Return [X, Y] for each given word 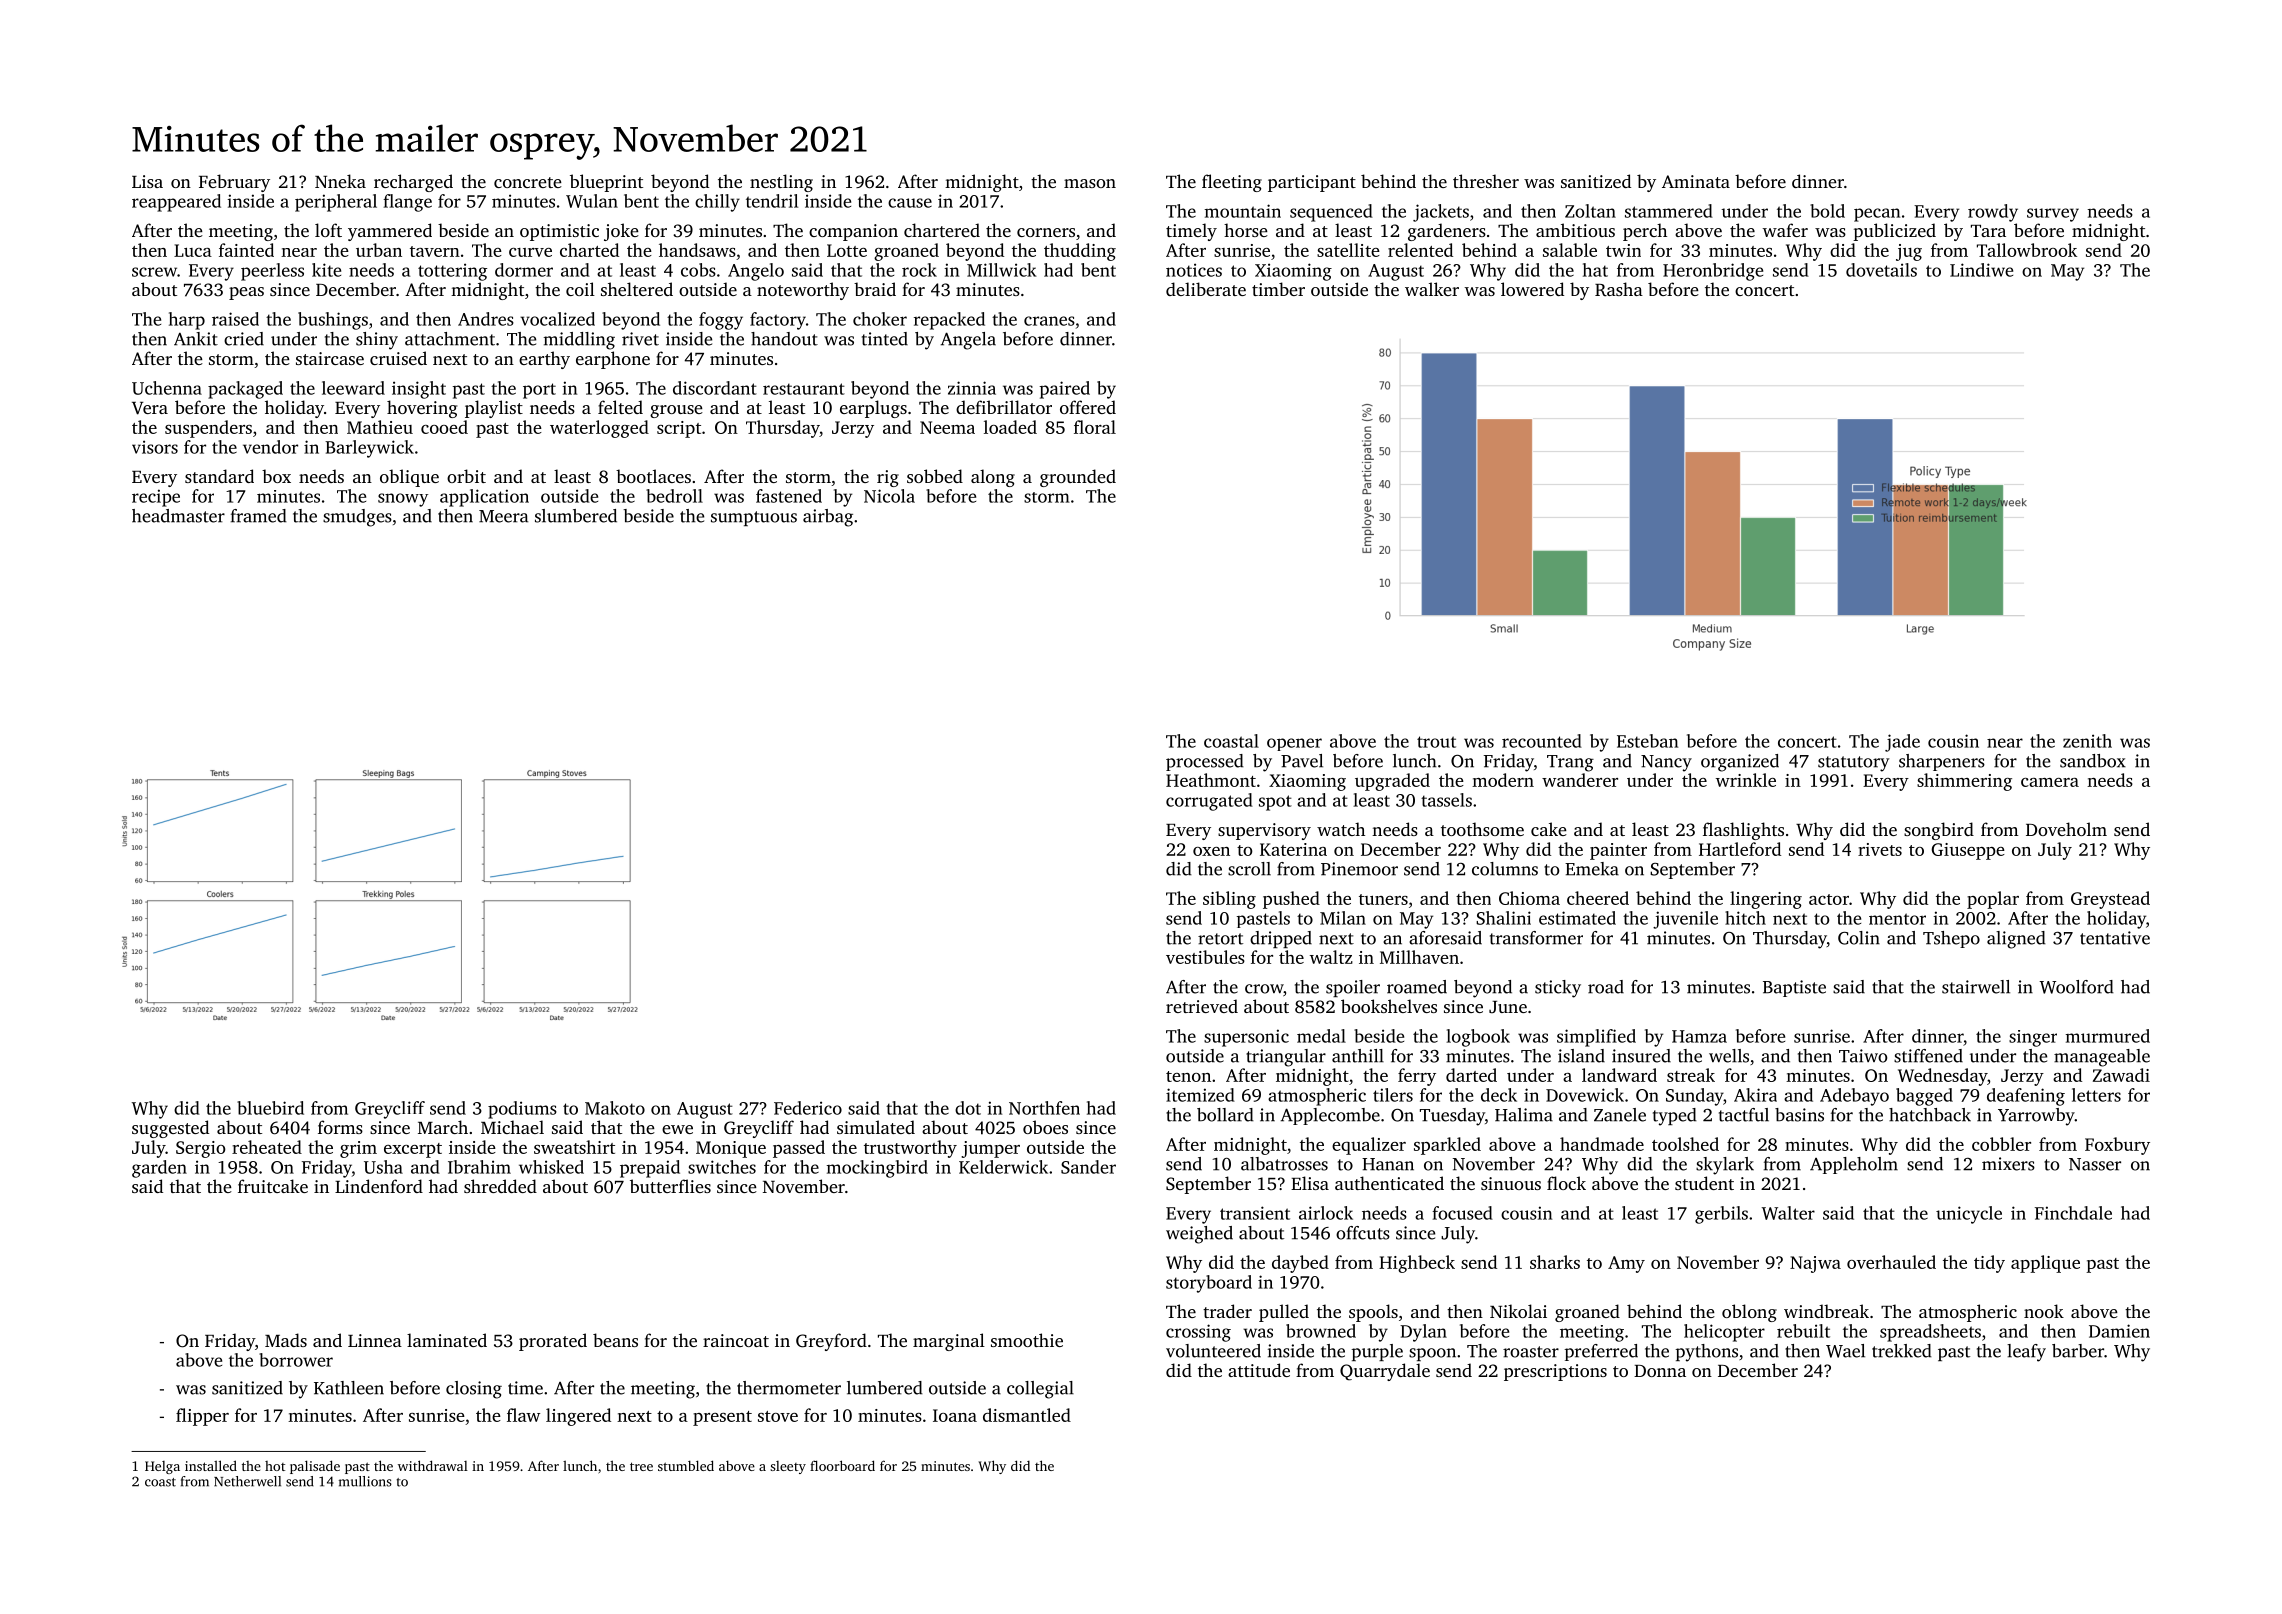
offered [1088, 407]
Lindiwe [1981, 270]
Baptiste [1794, 988]
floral [1095, 427]
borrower [296, 1360]
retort [1220, 939]
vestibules [1205, 957]
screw [154, 272]
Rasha [1619, 289]
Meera [503, 516]
